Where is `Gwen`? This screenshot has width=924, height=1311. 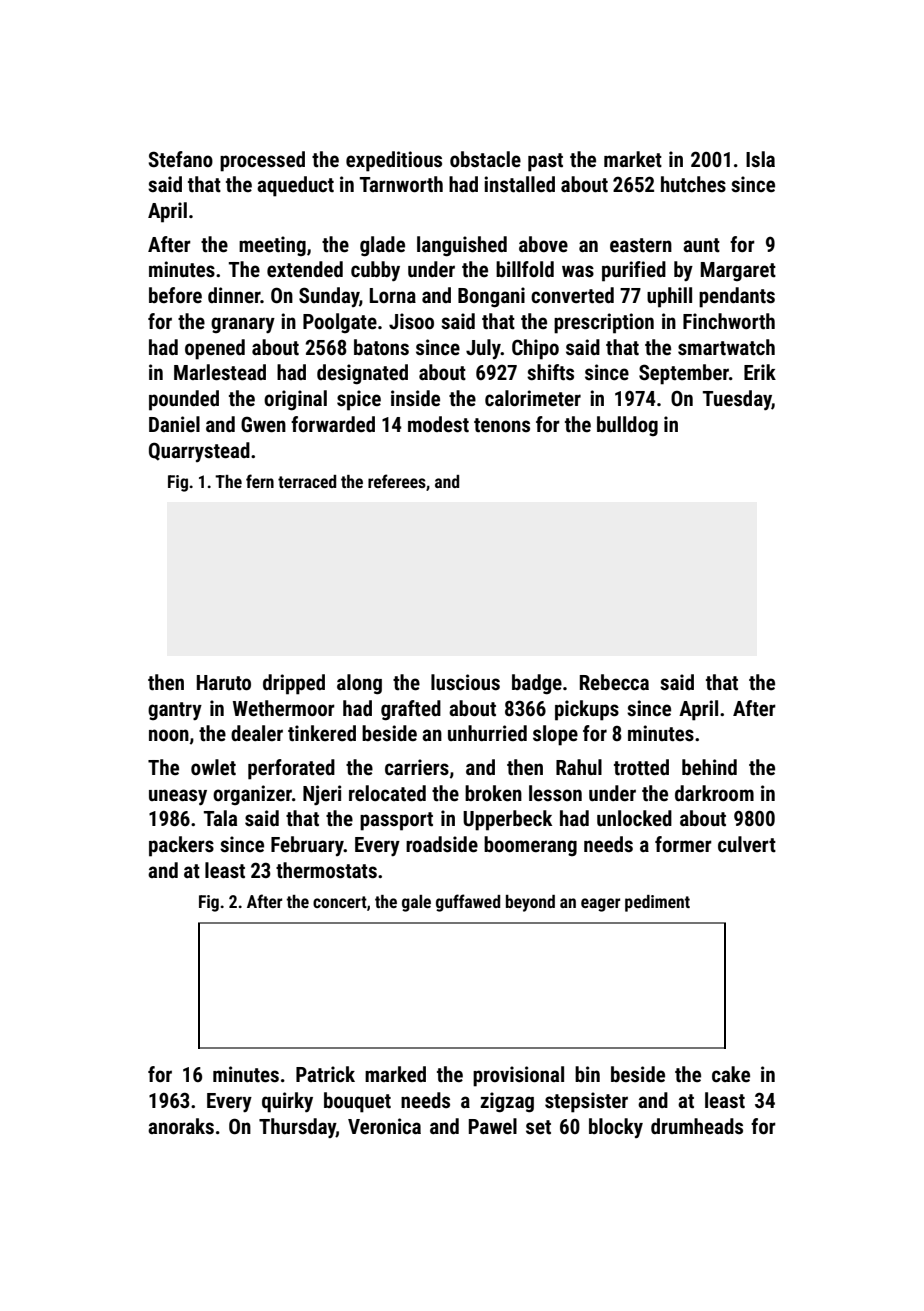 Gwen is located at coordinates (263, 424).
